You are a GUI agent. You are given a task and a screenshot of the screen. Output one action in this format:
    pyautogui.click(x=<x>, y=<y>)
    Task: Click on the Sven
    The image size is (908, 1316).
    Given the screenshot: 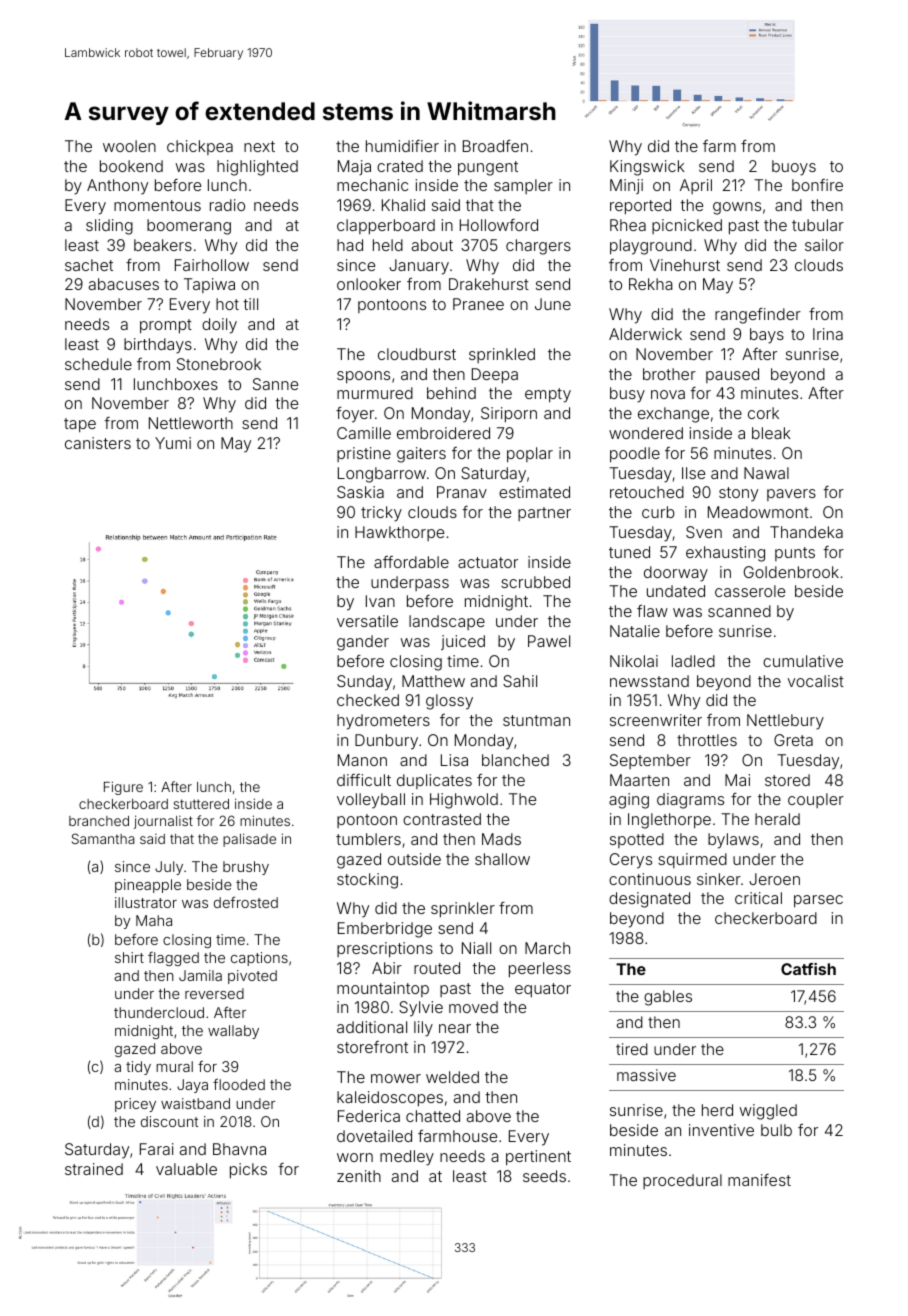 What is the action you would take?
    pyautogui.click(x=704, y=532)
